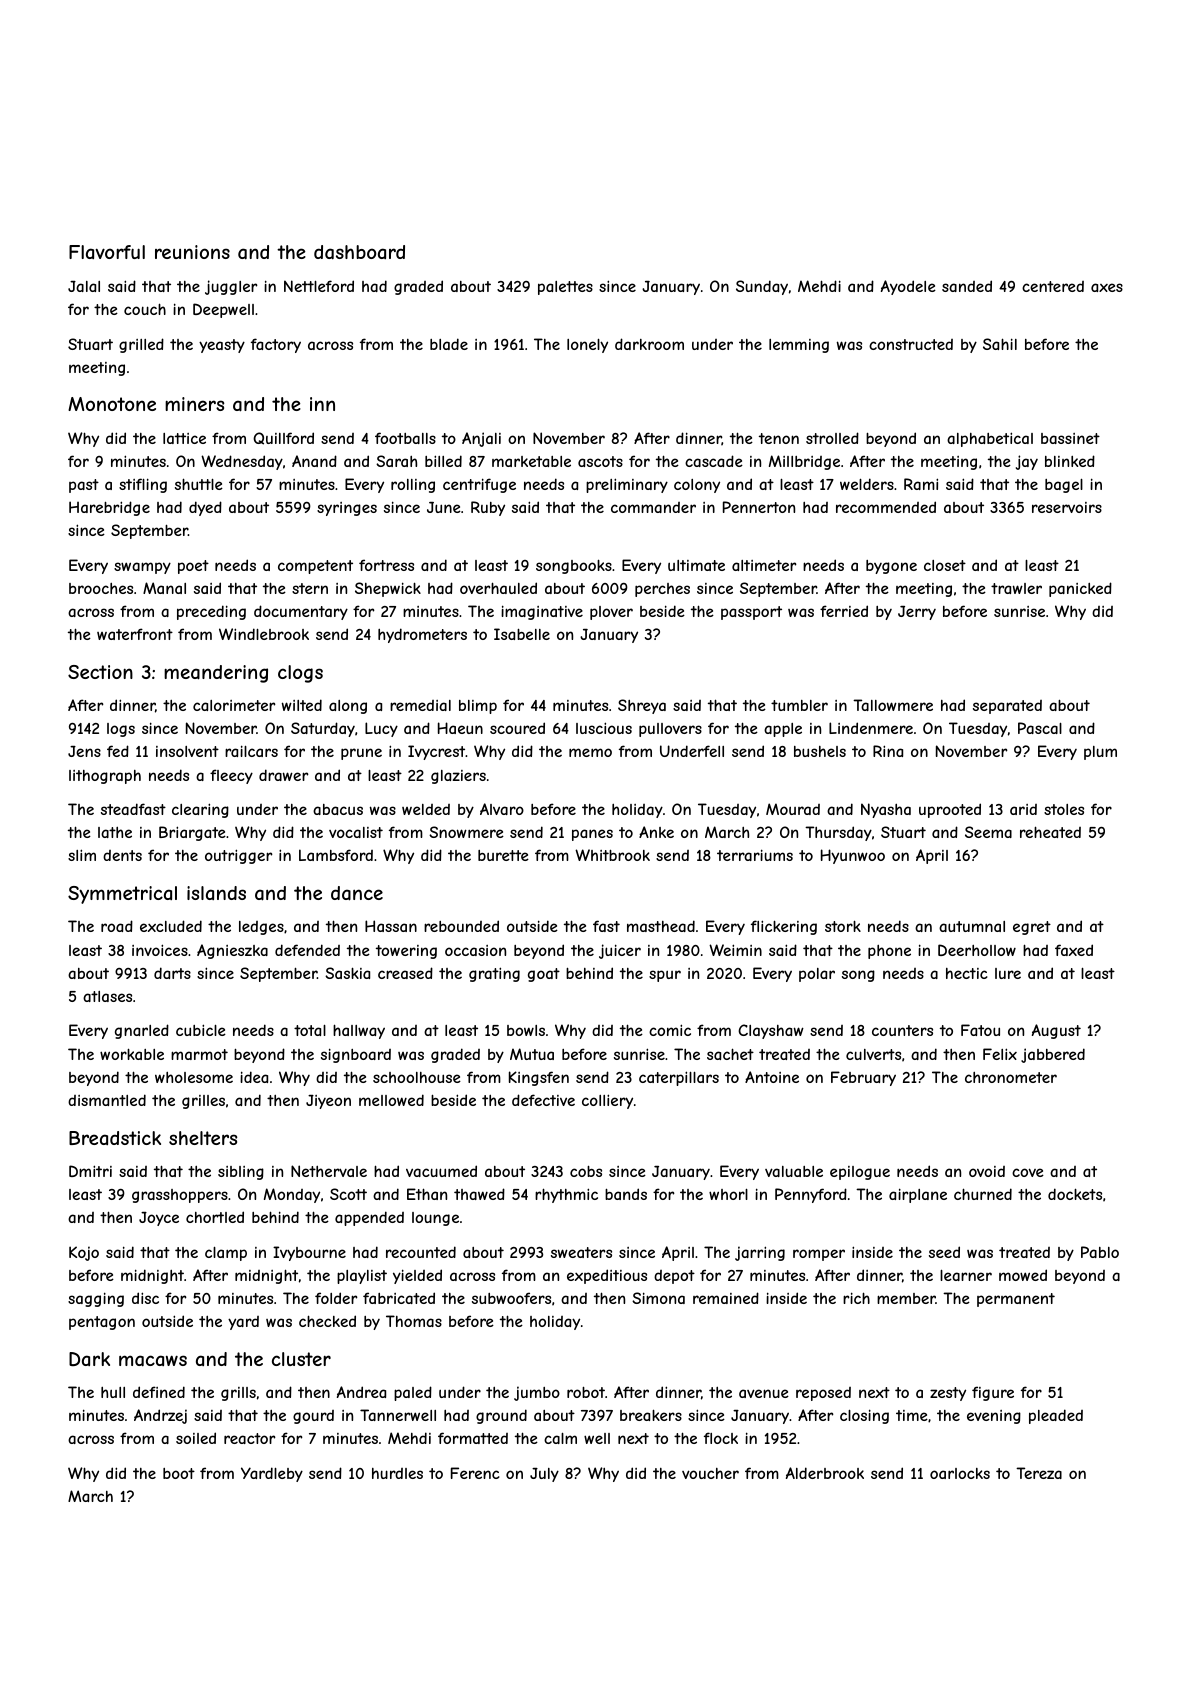 The height and width of the document is (1685, 1192). I want to click on boot, so click(179, 1473).
